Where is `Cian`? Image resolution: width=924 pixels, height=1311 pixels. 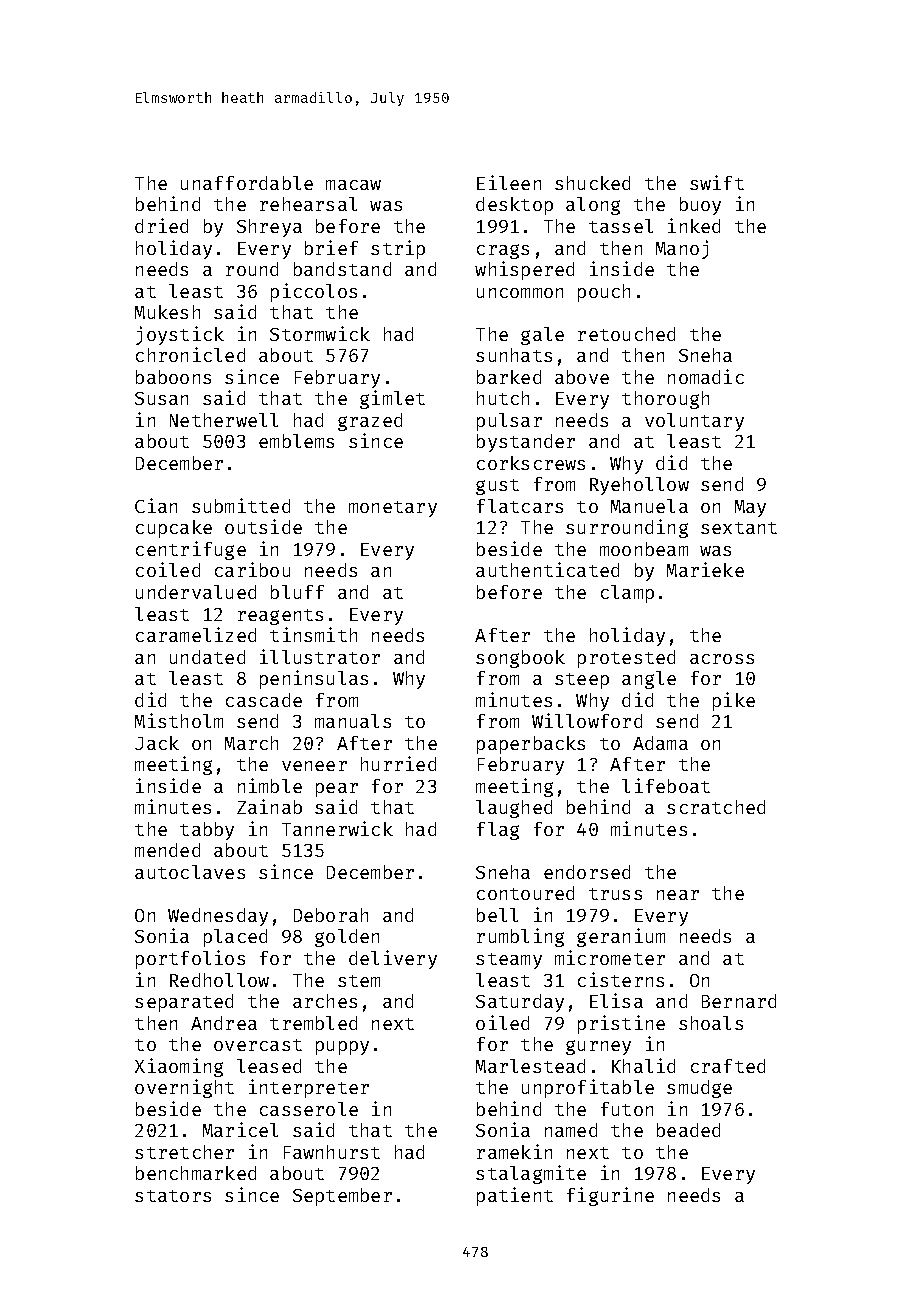 Cian is located at coordinates (156, 505).
